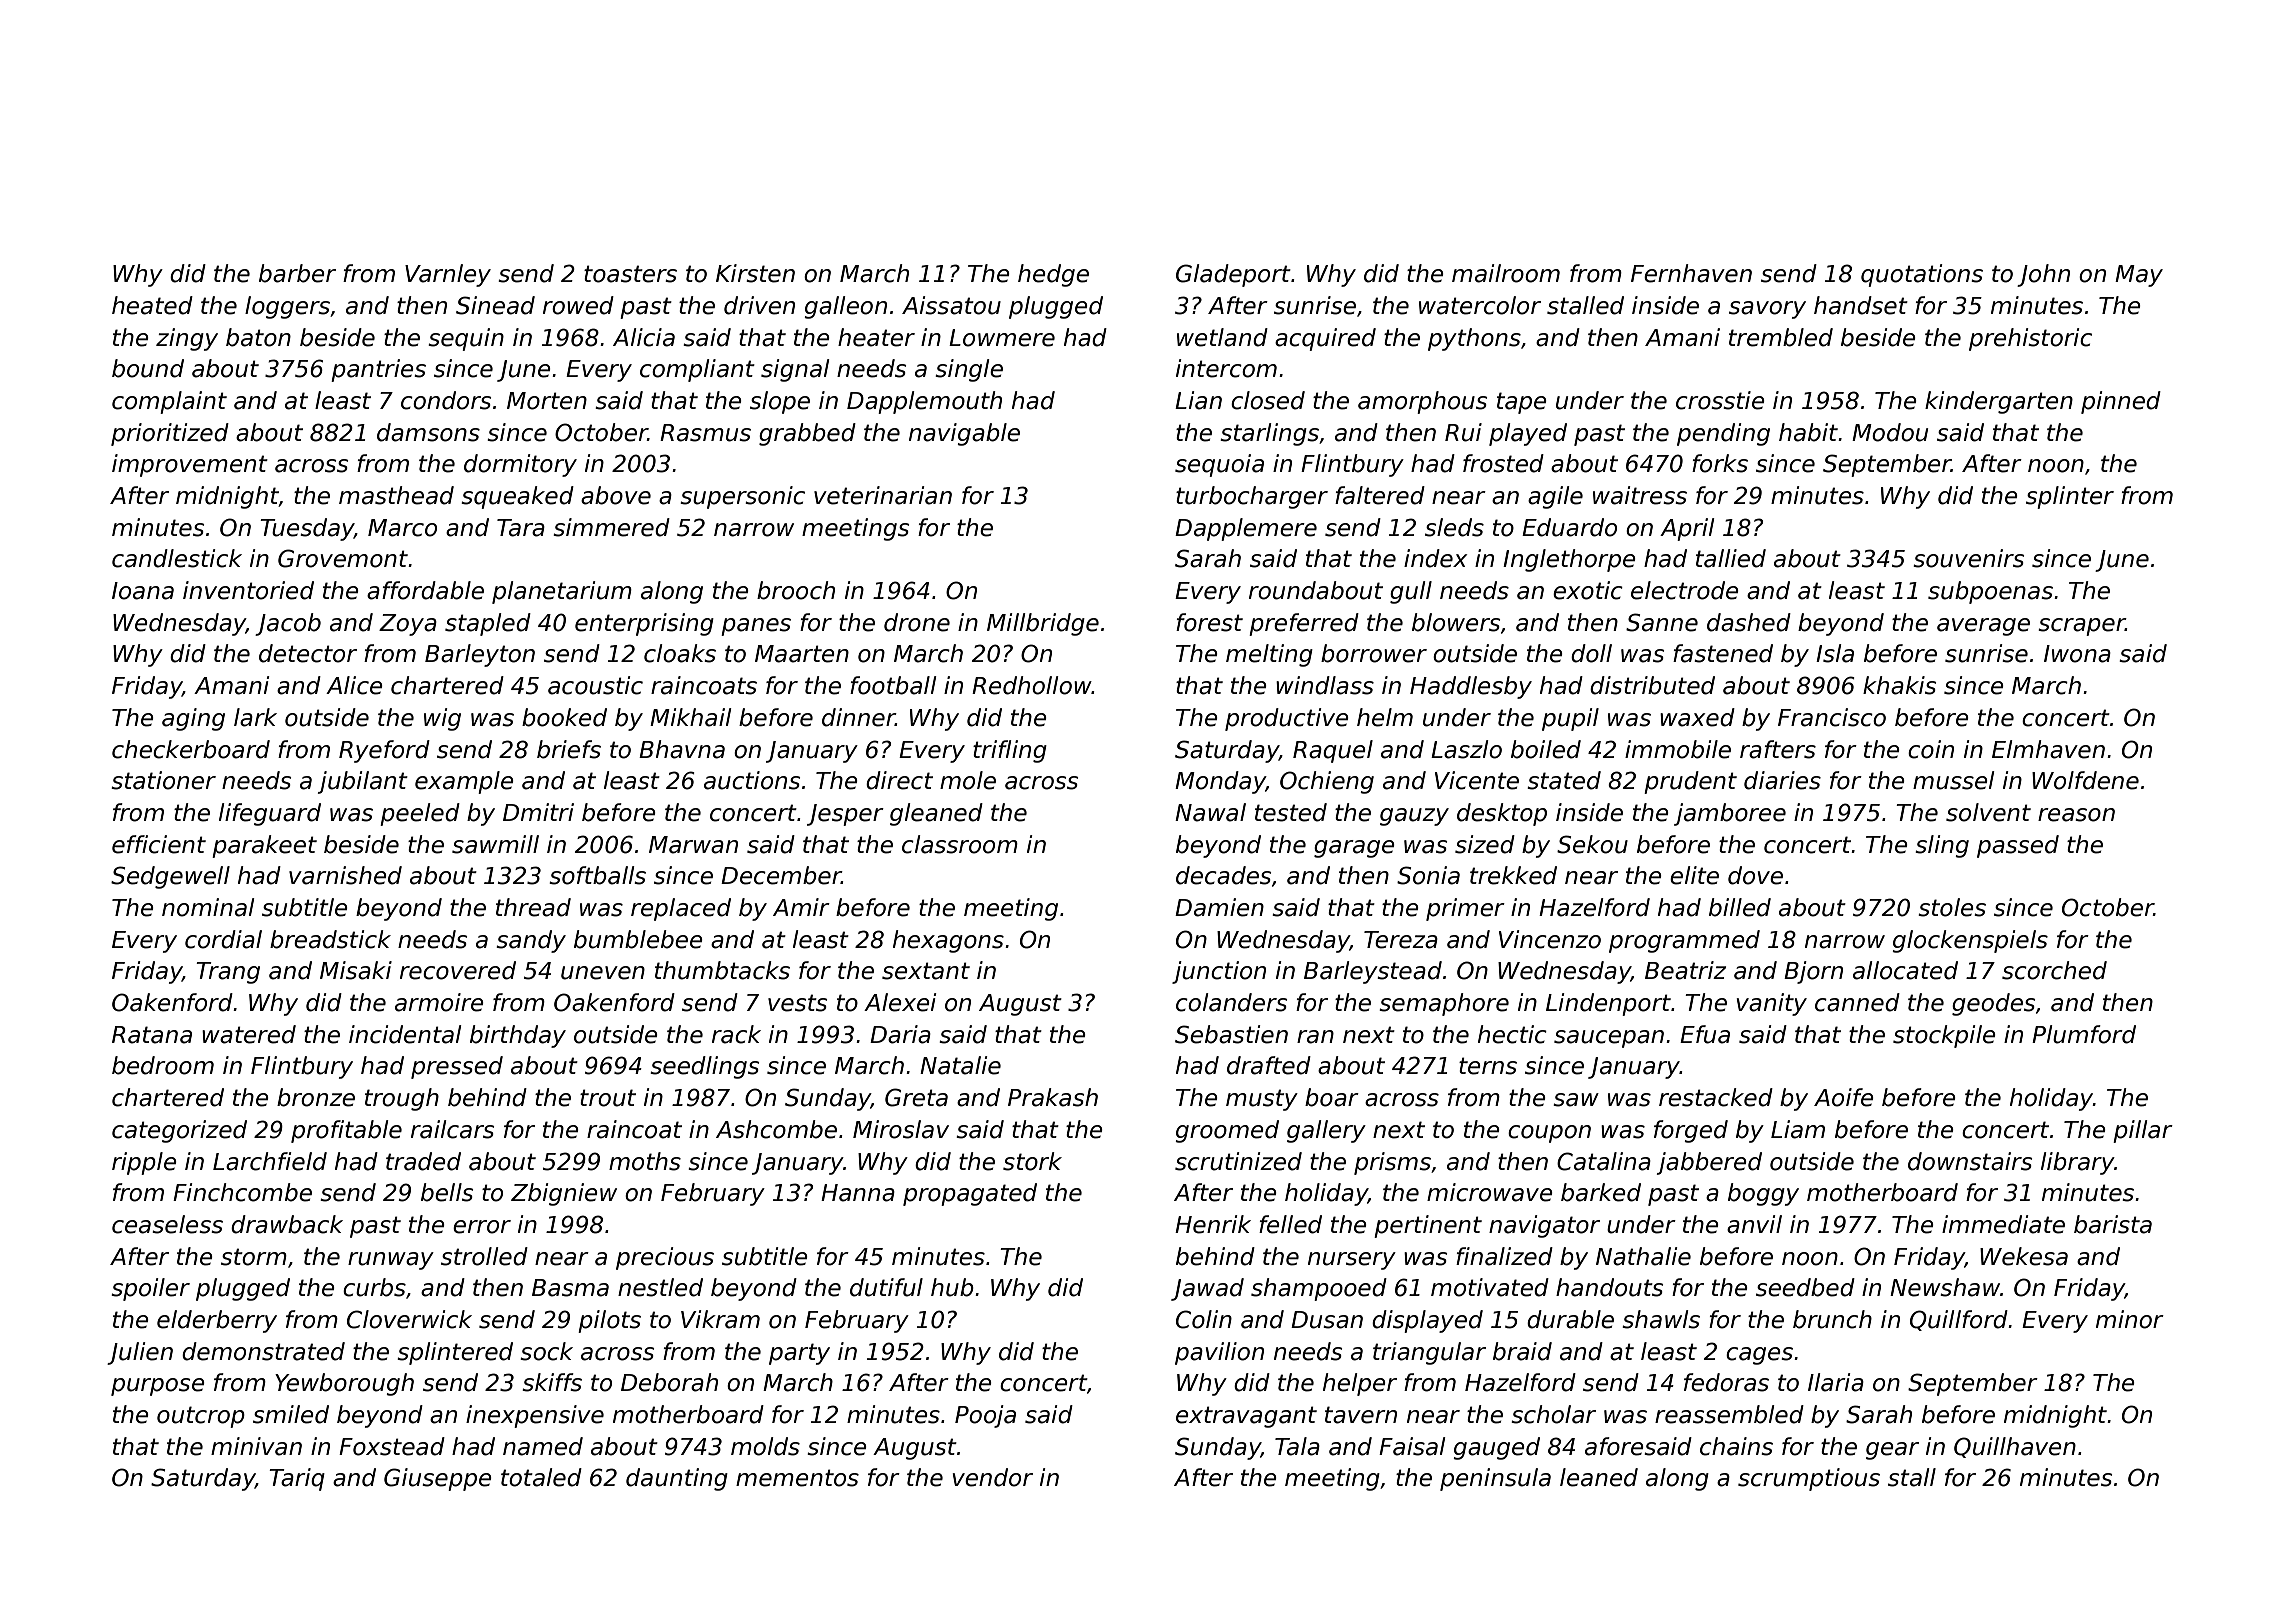  Describe the element at coordinates (899, 780) in the image. I see `direct` at that location.
